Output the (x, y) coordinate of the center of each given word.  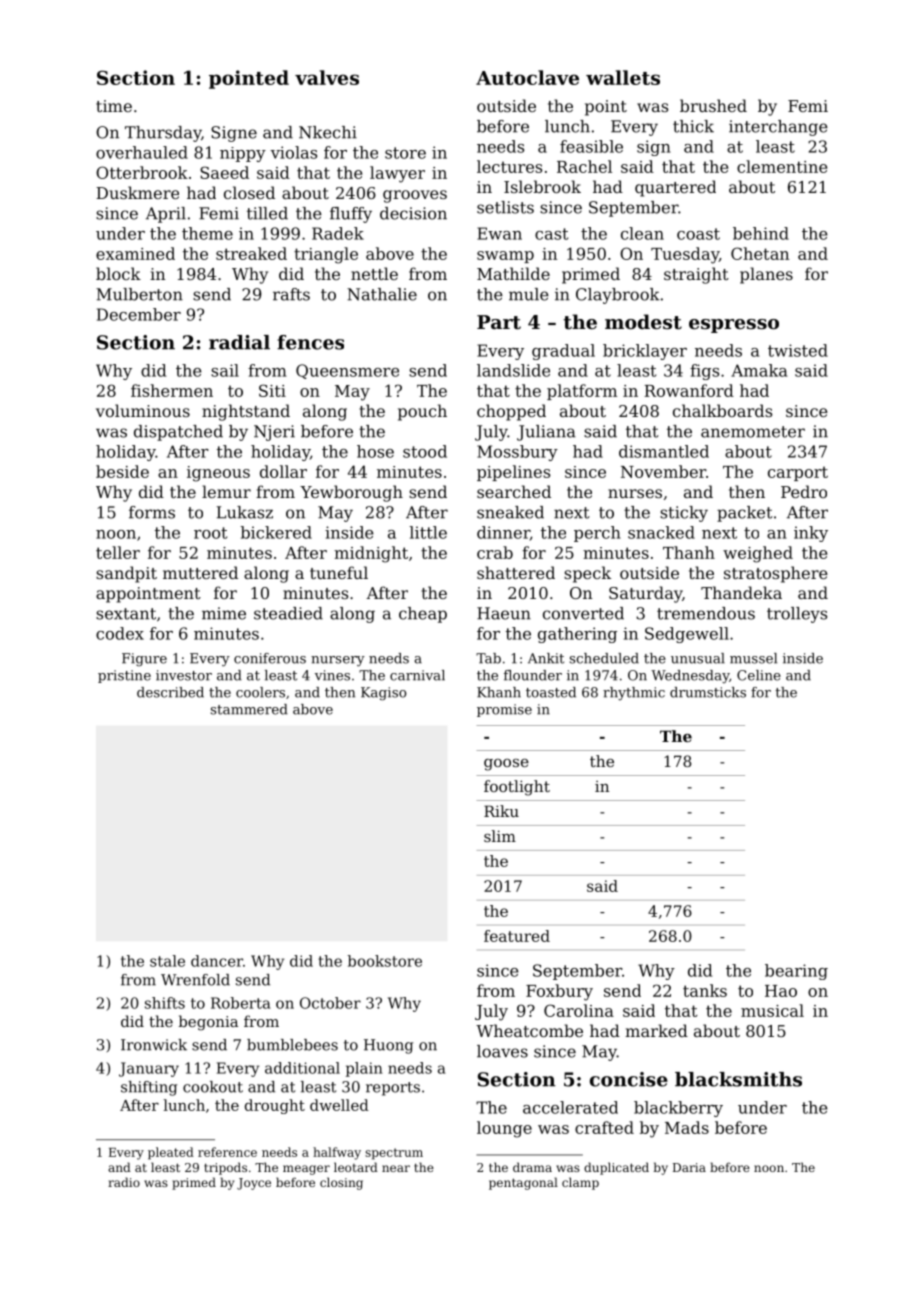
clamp (580, 1183)
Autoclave (527, 77)
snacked (661, 532)
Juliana (546, 433)
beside (122, 471)
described (170, 692)
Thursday (163, 134)
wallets (623, 77)
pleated (171, 1153)
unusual (698, 658)
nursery (338, 661)
